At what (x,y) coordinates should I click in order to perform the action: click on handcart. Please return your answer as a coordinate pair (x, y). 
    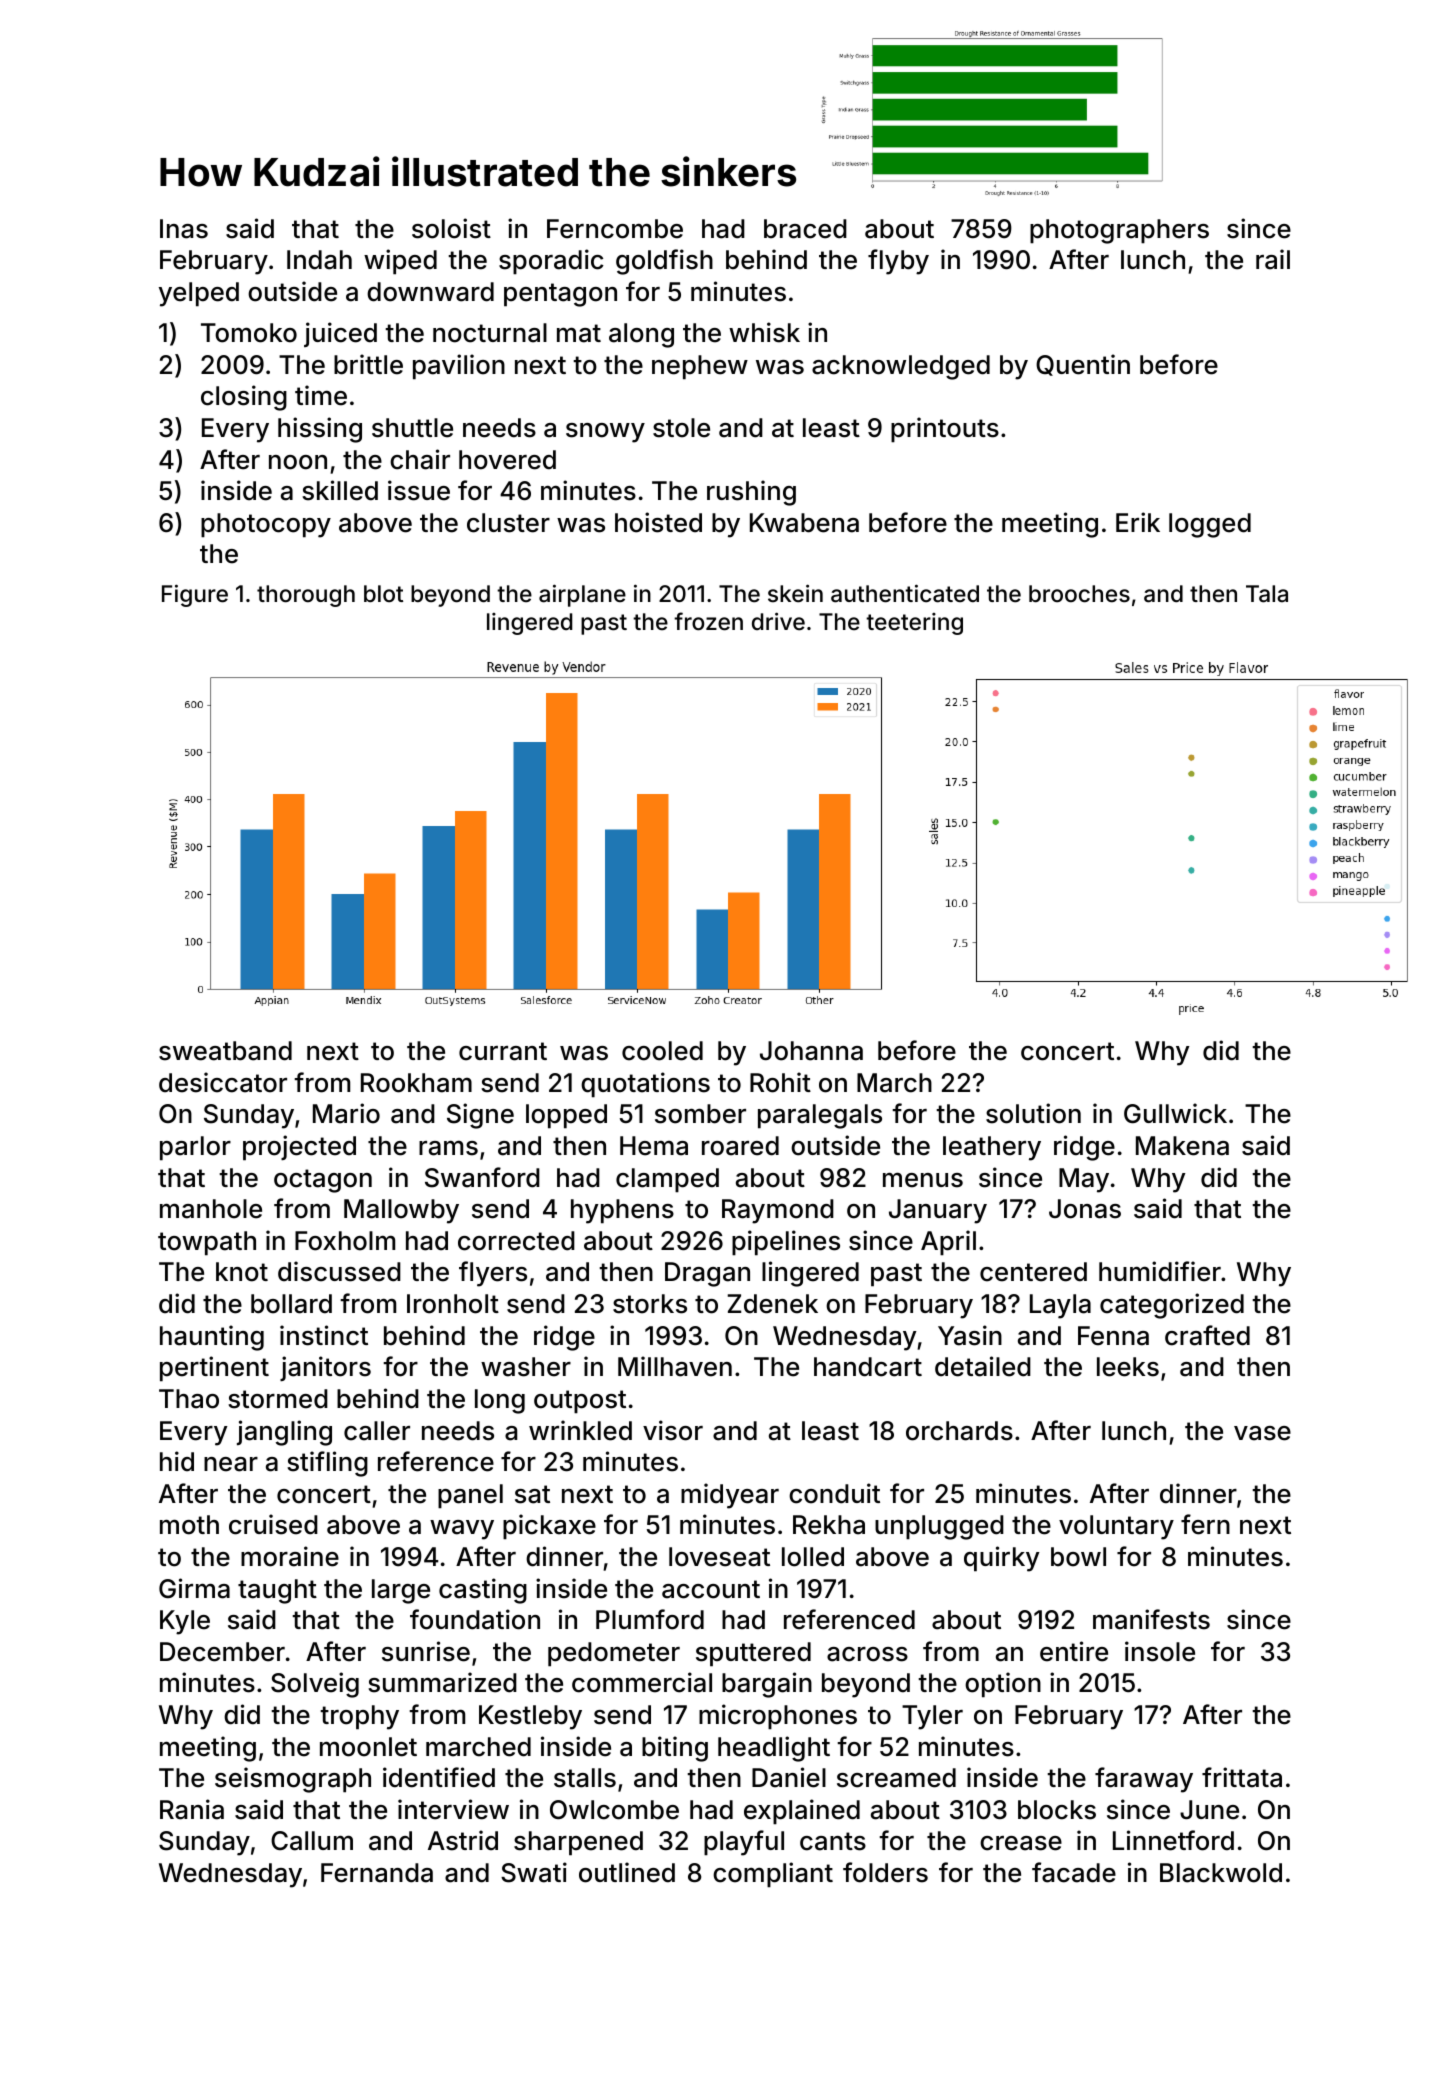
    Looking at the image, I should click on (868, 1367).
